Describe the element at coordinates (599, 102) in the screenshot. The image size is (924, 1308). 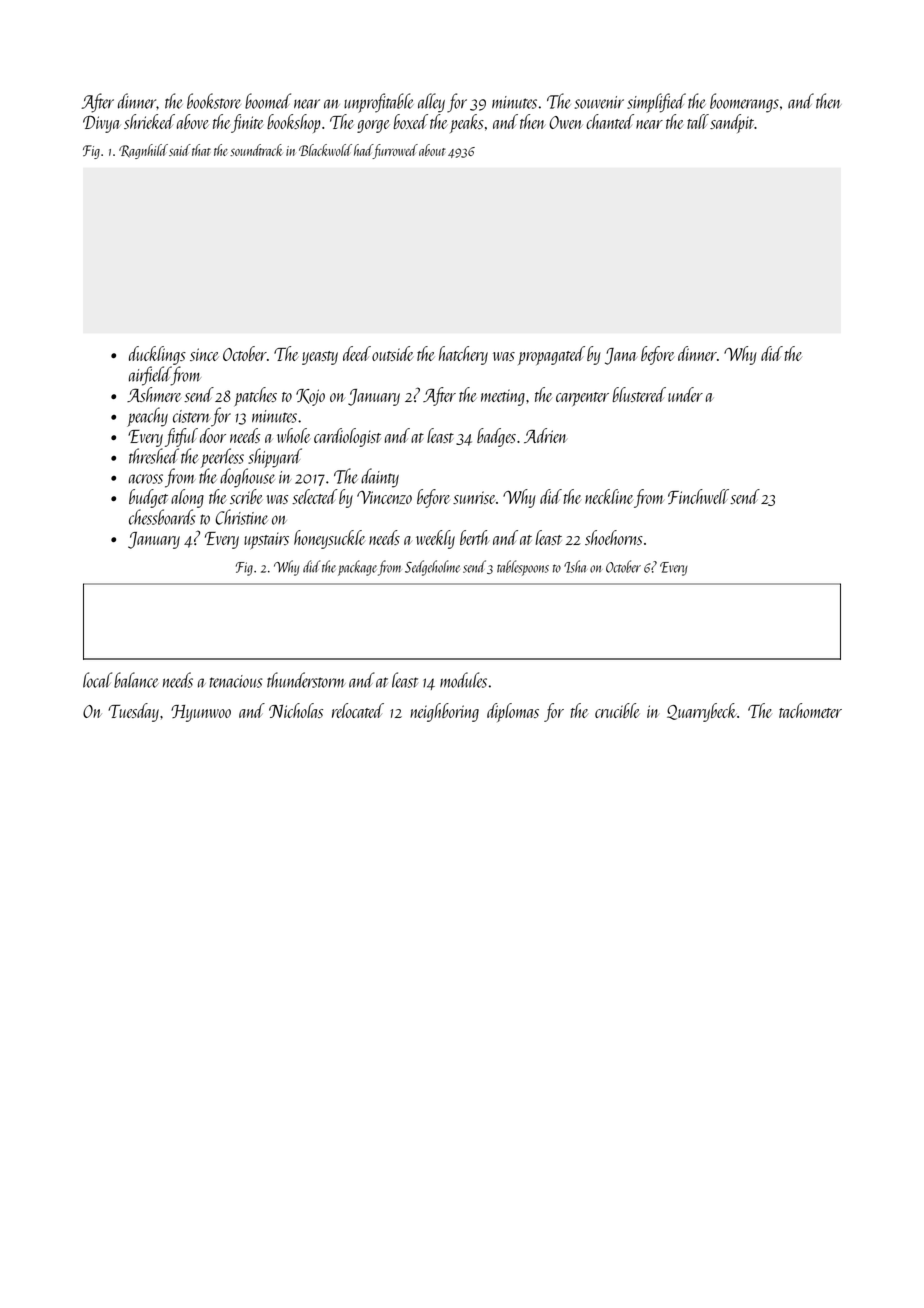
I see `souvenir` at that location.
